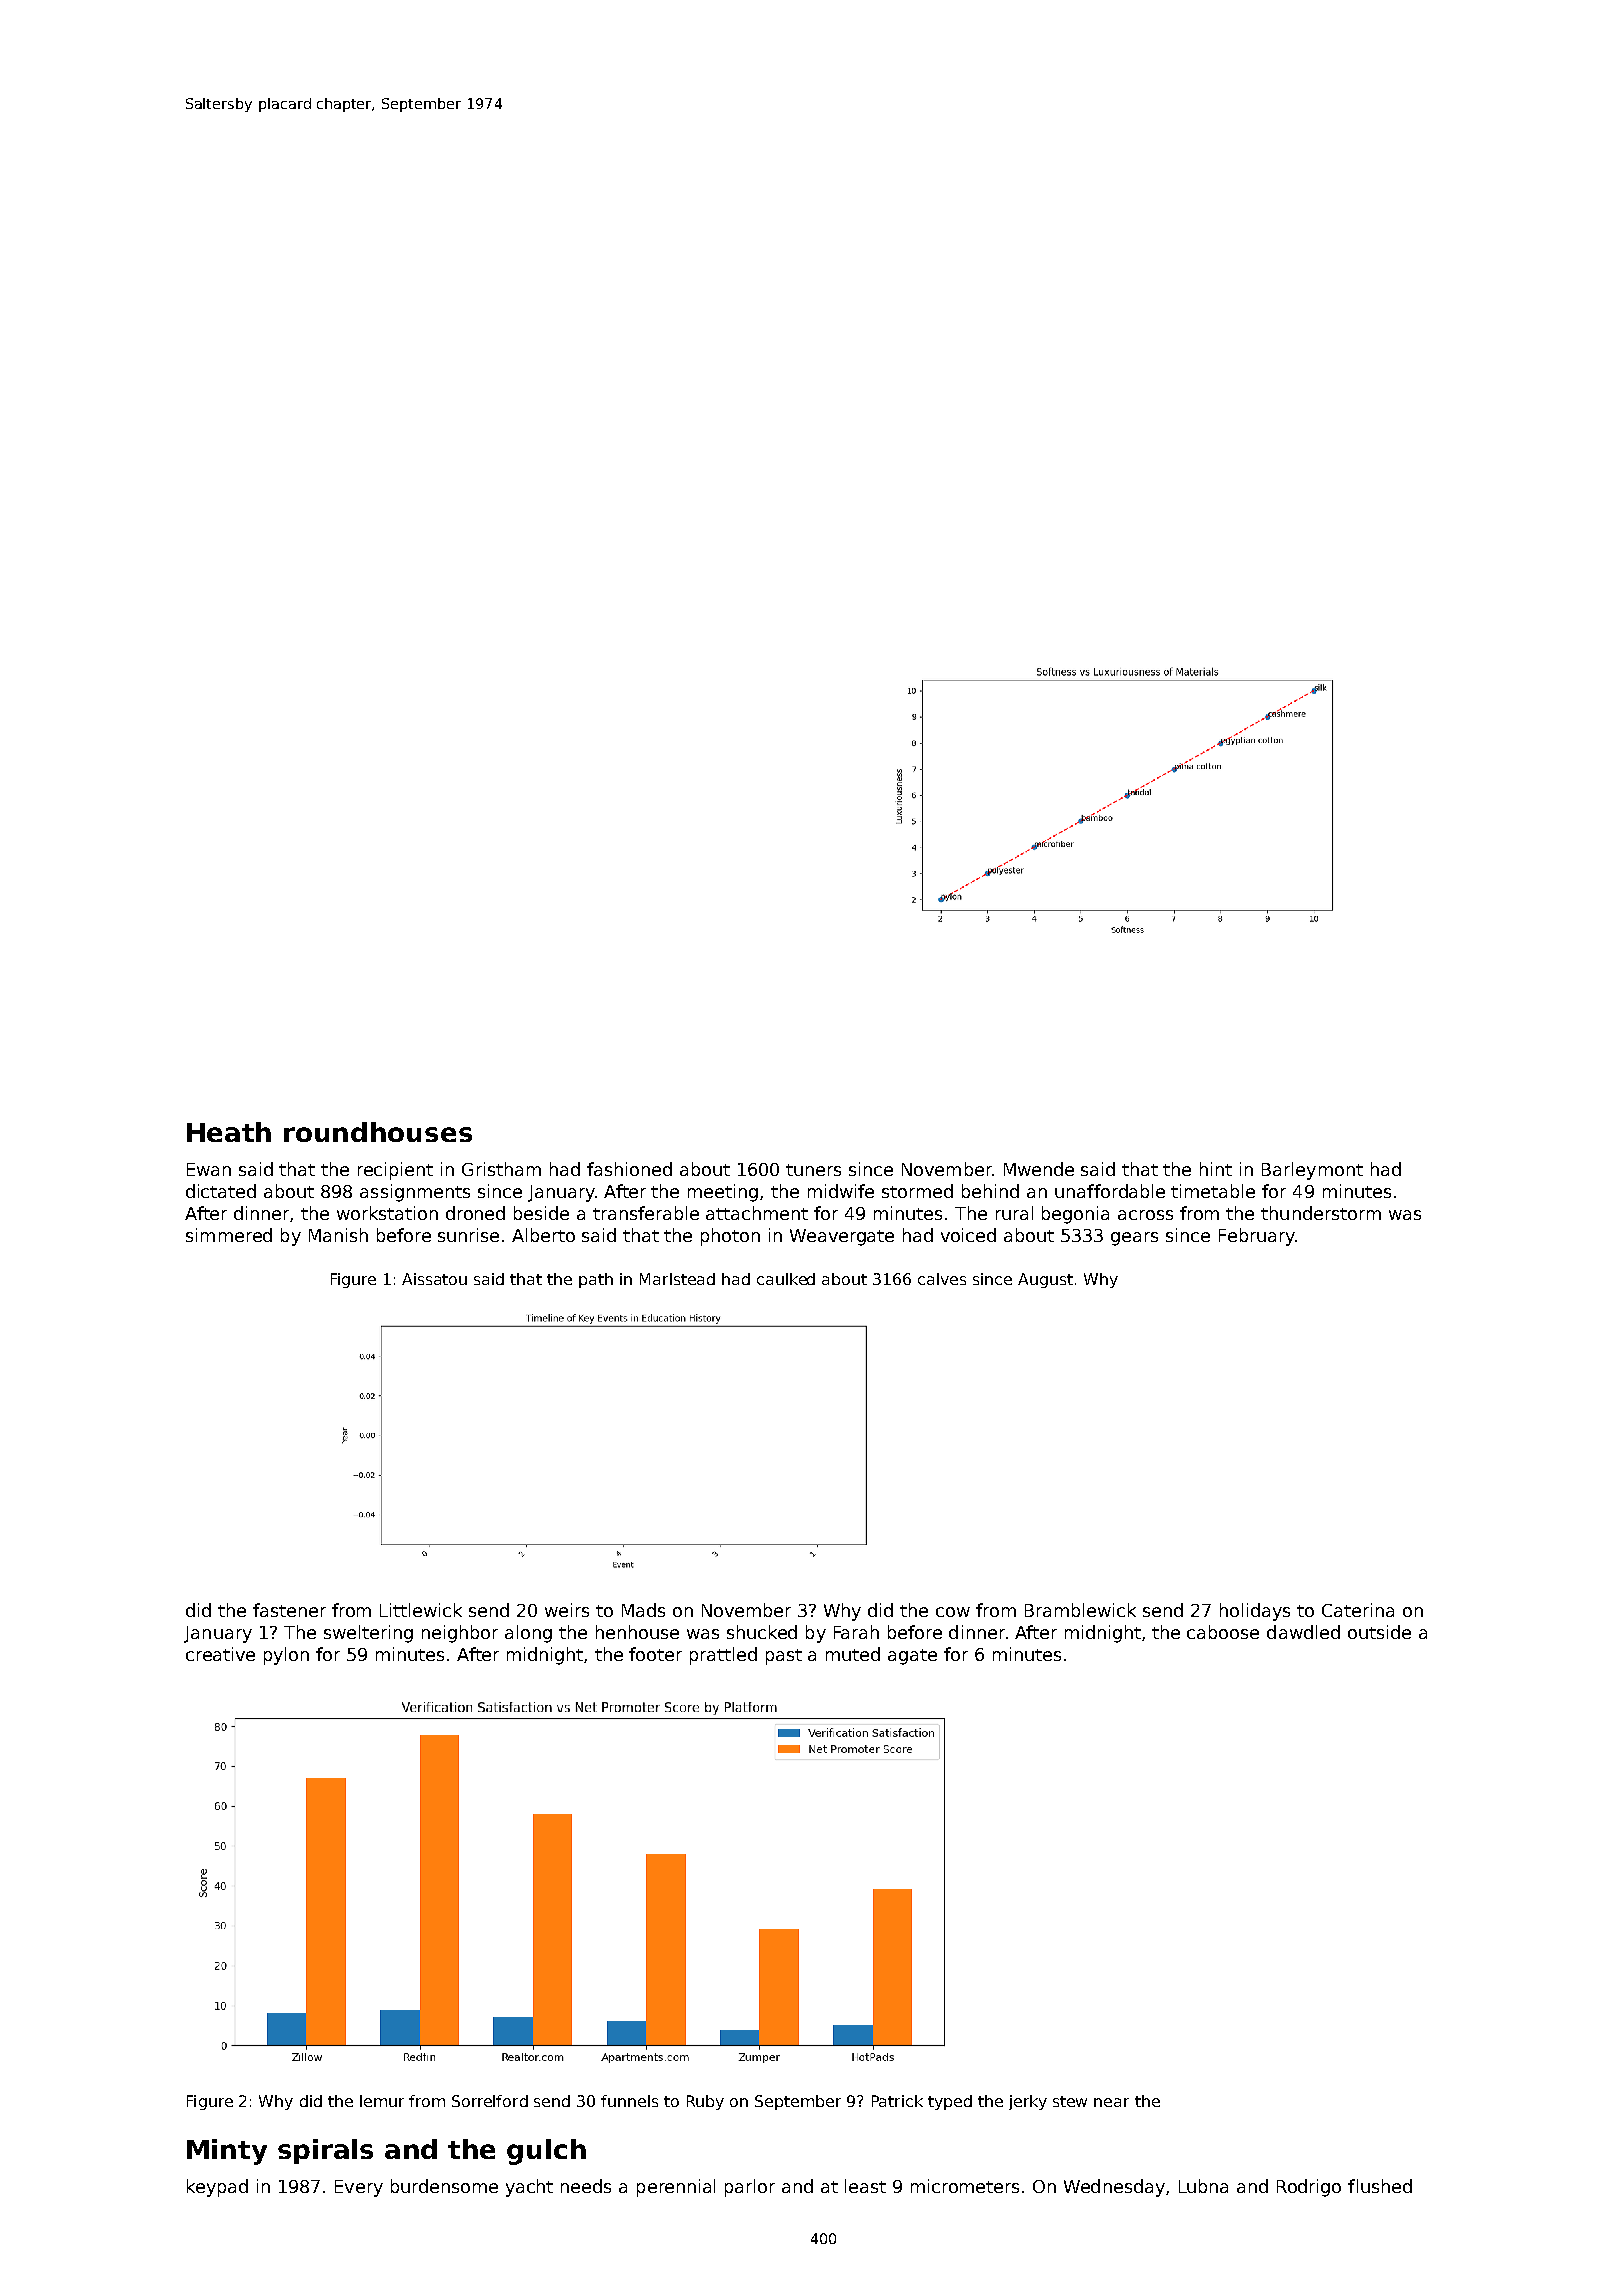 The image size is (1620, 2292). What do you see at coordinates (382, 2101) in the image?
I see `lemur` at bounding box center [382, 2101].
